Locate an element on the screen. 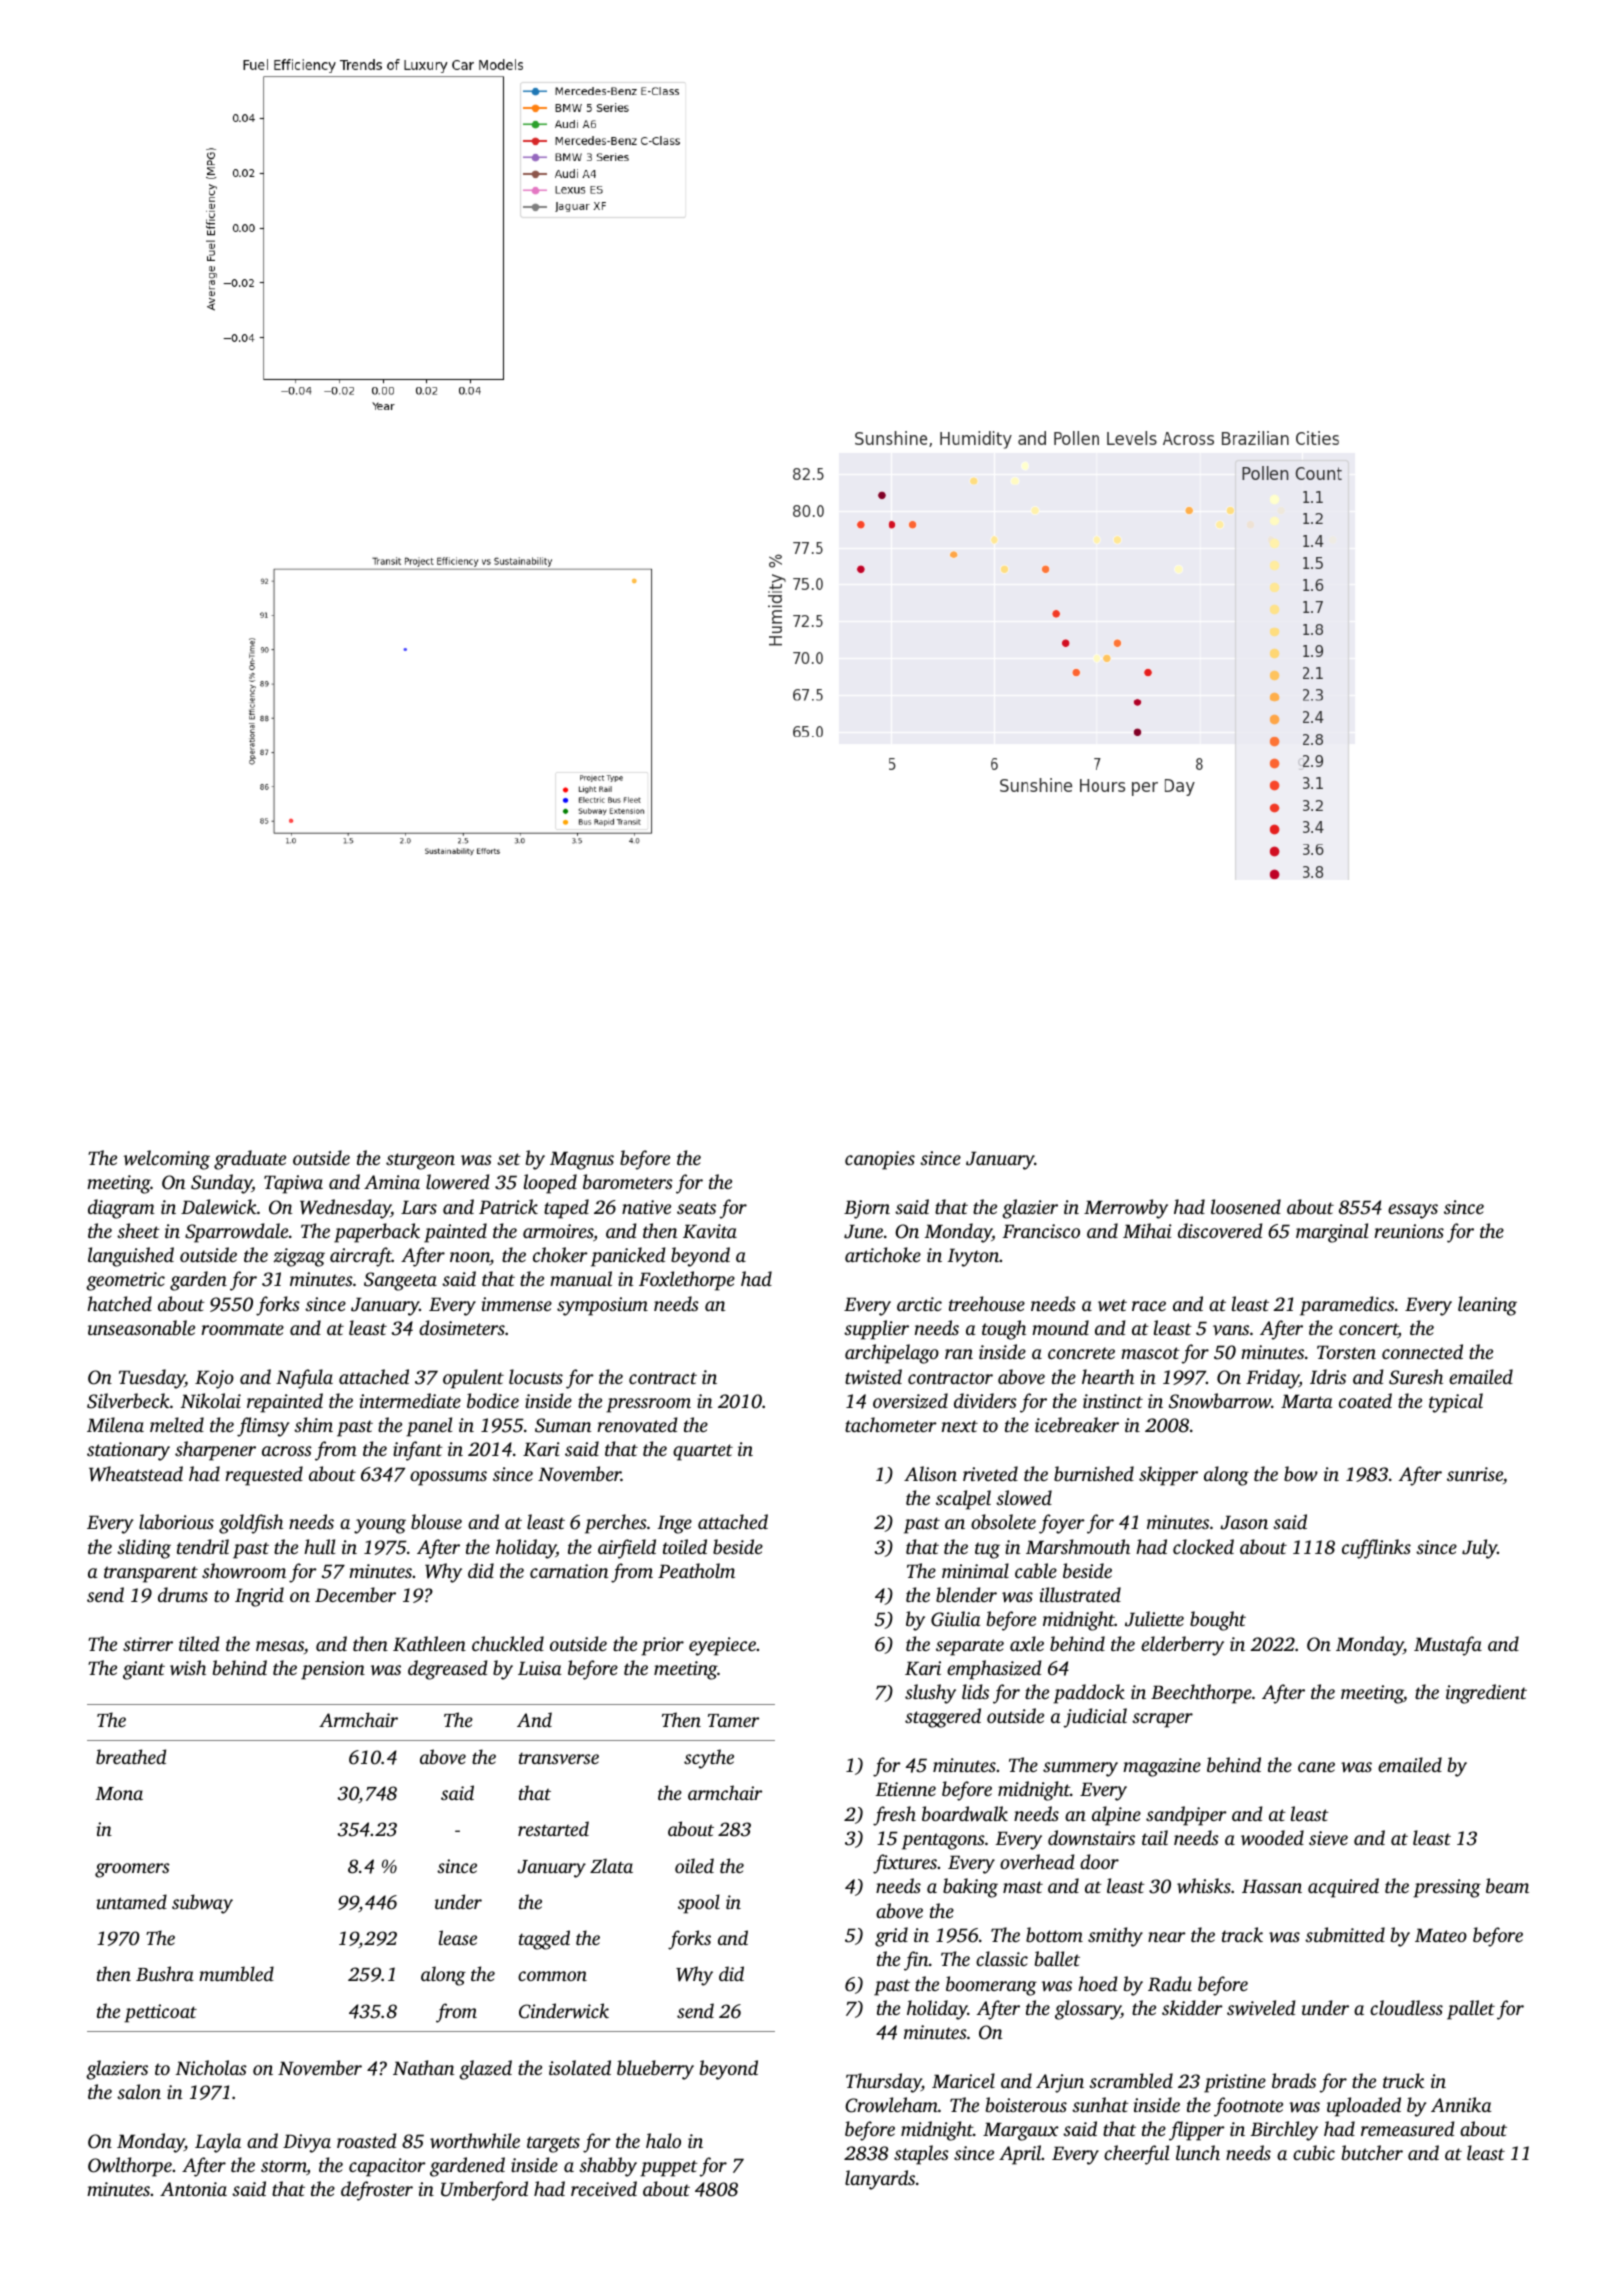  restarted is located at coordinates (553, 1828).
